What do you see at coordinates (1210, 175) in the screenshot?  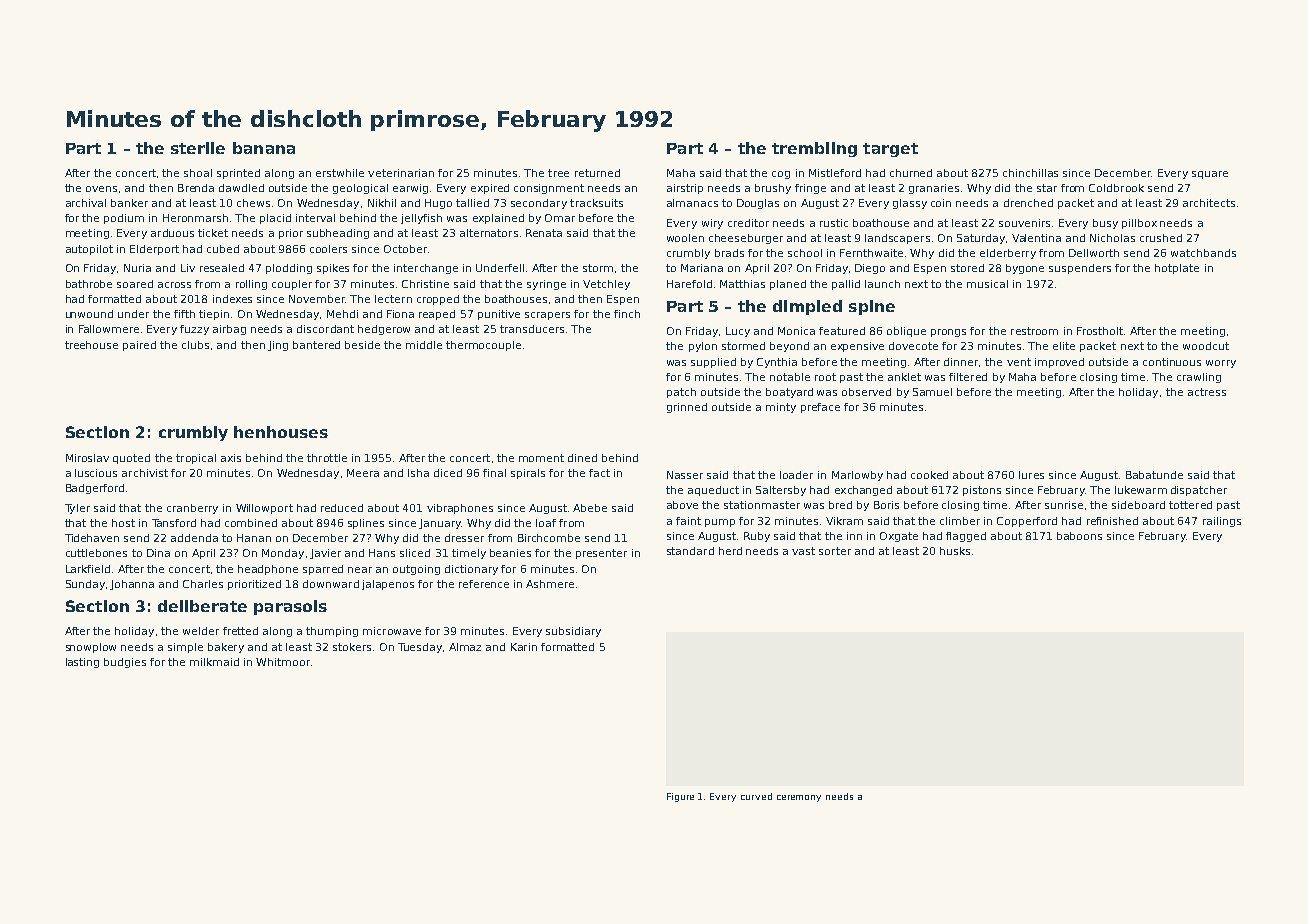 I see `square` at bounding box center [1210, 175].
